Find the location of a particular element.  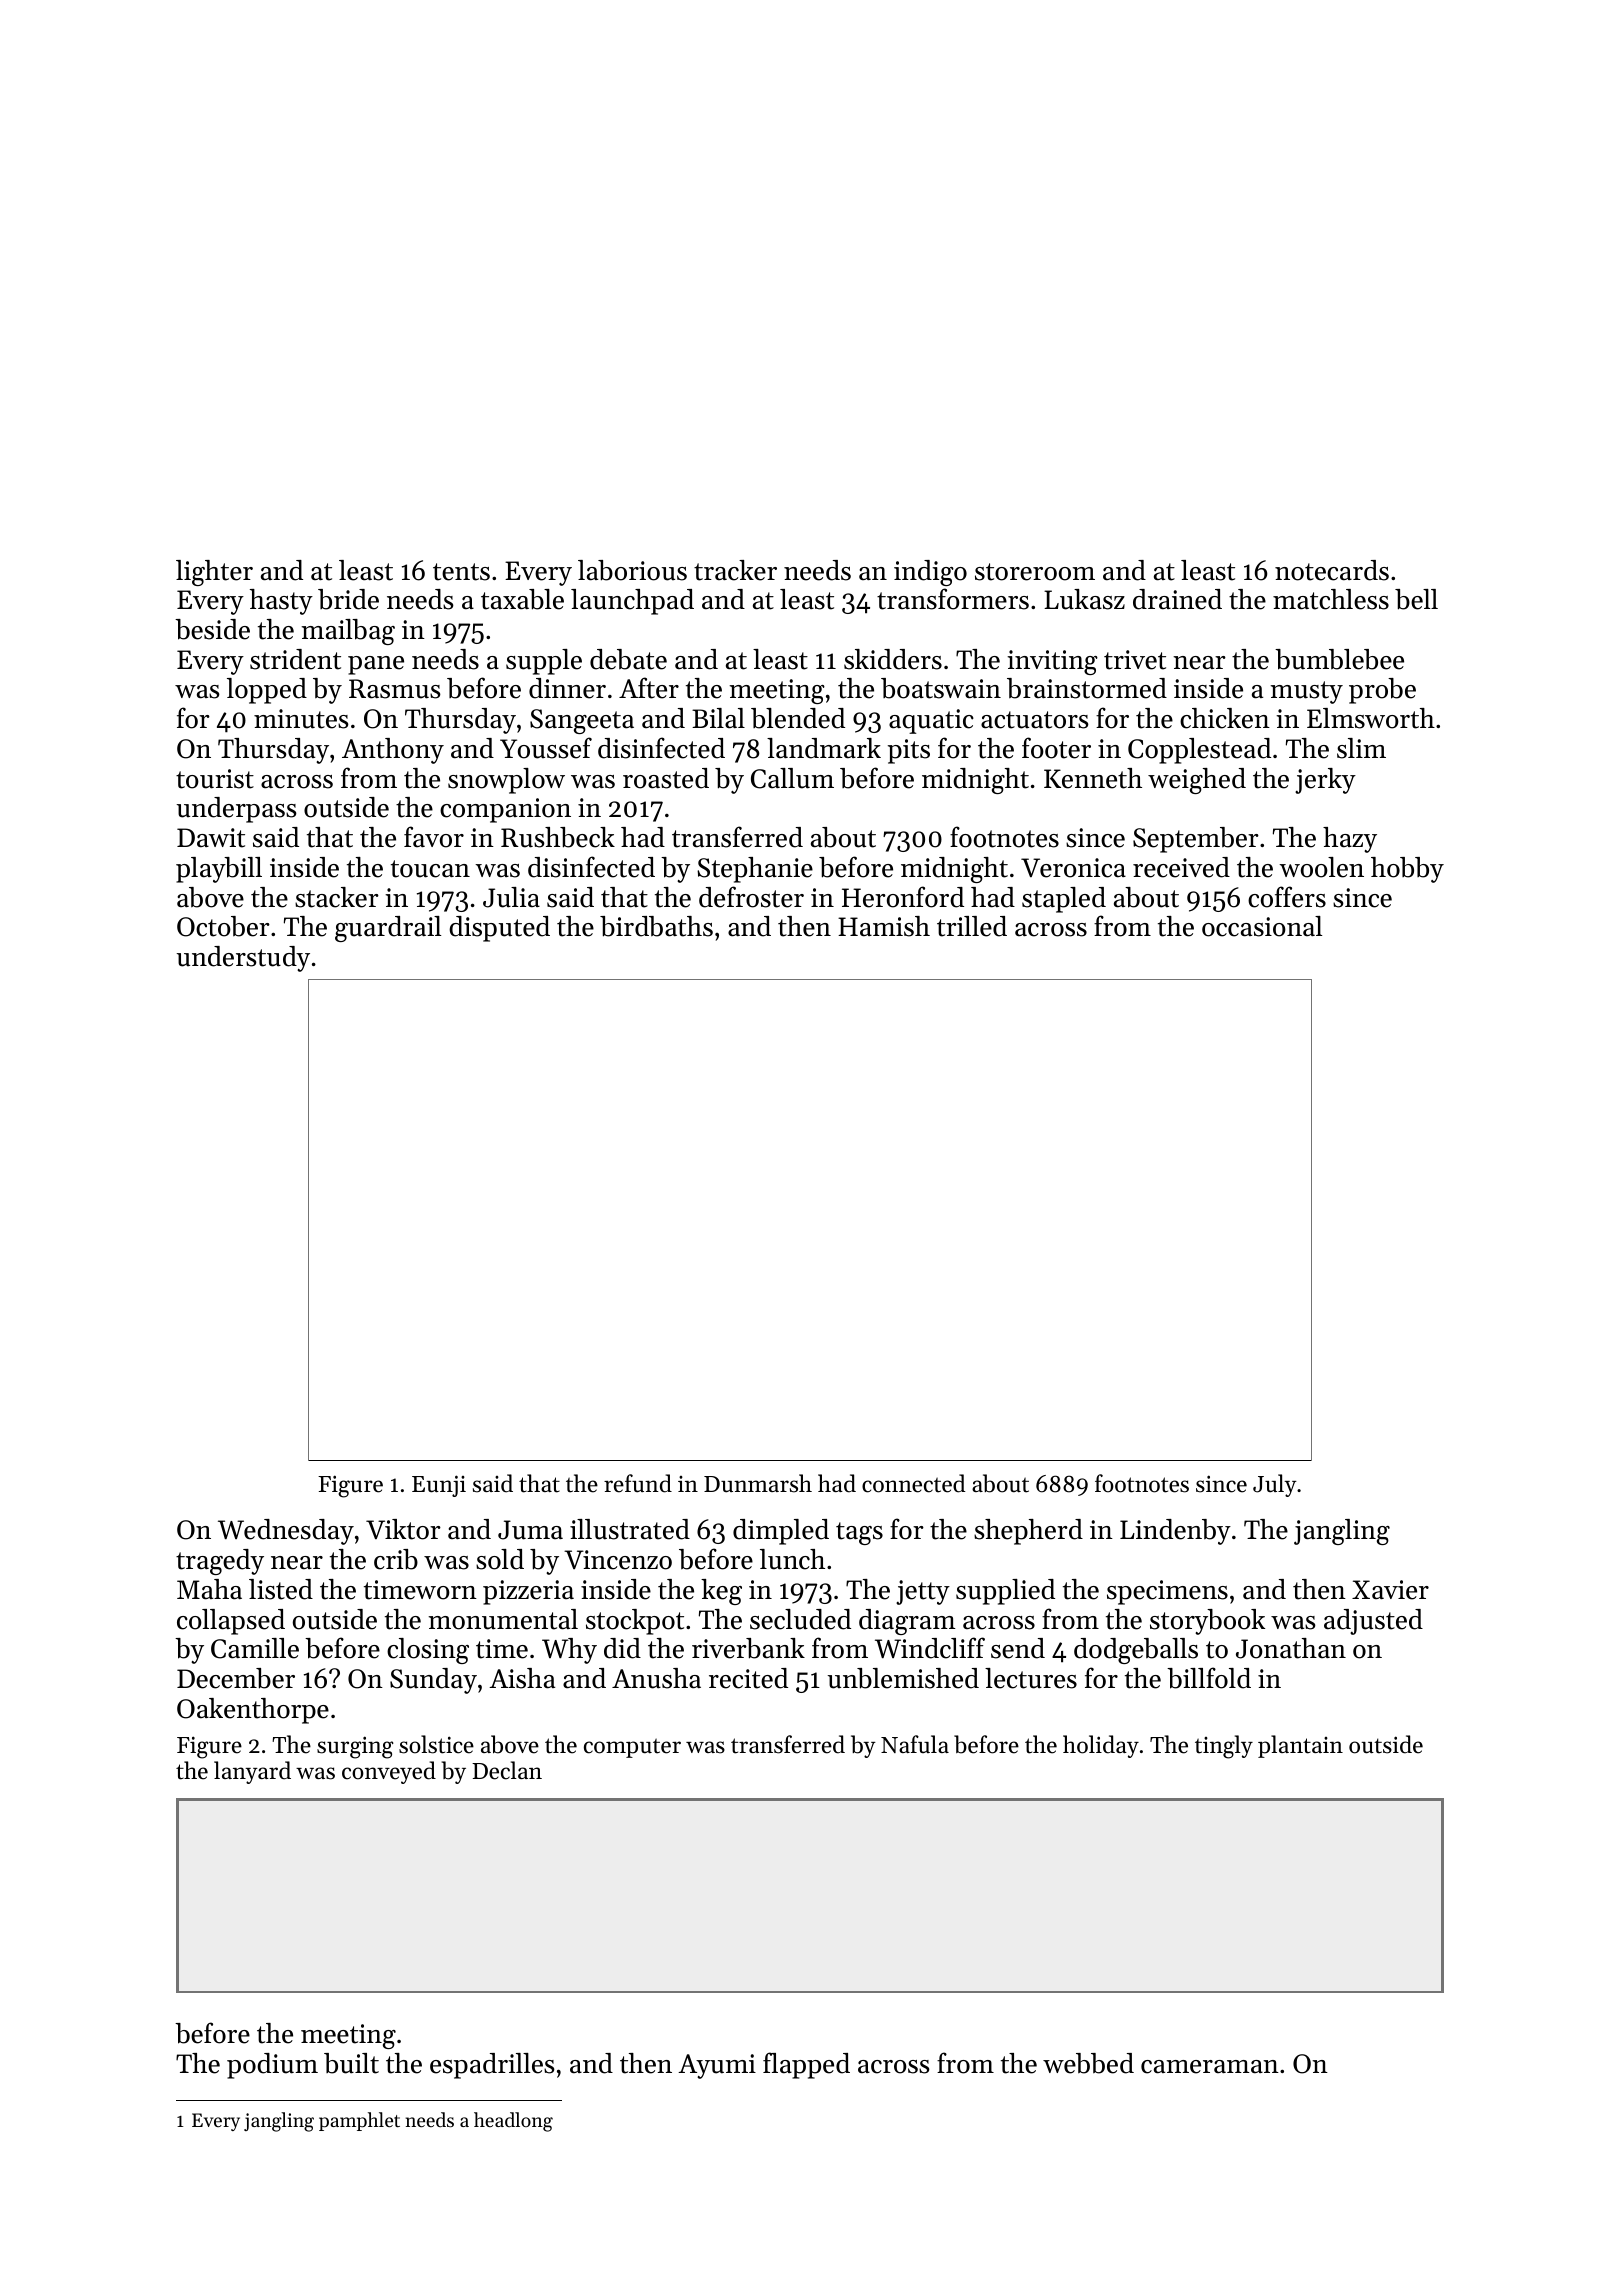

podium is located at coordinates (272, 2066).
